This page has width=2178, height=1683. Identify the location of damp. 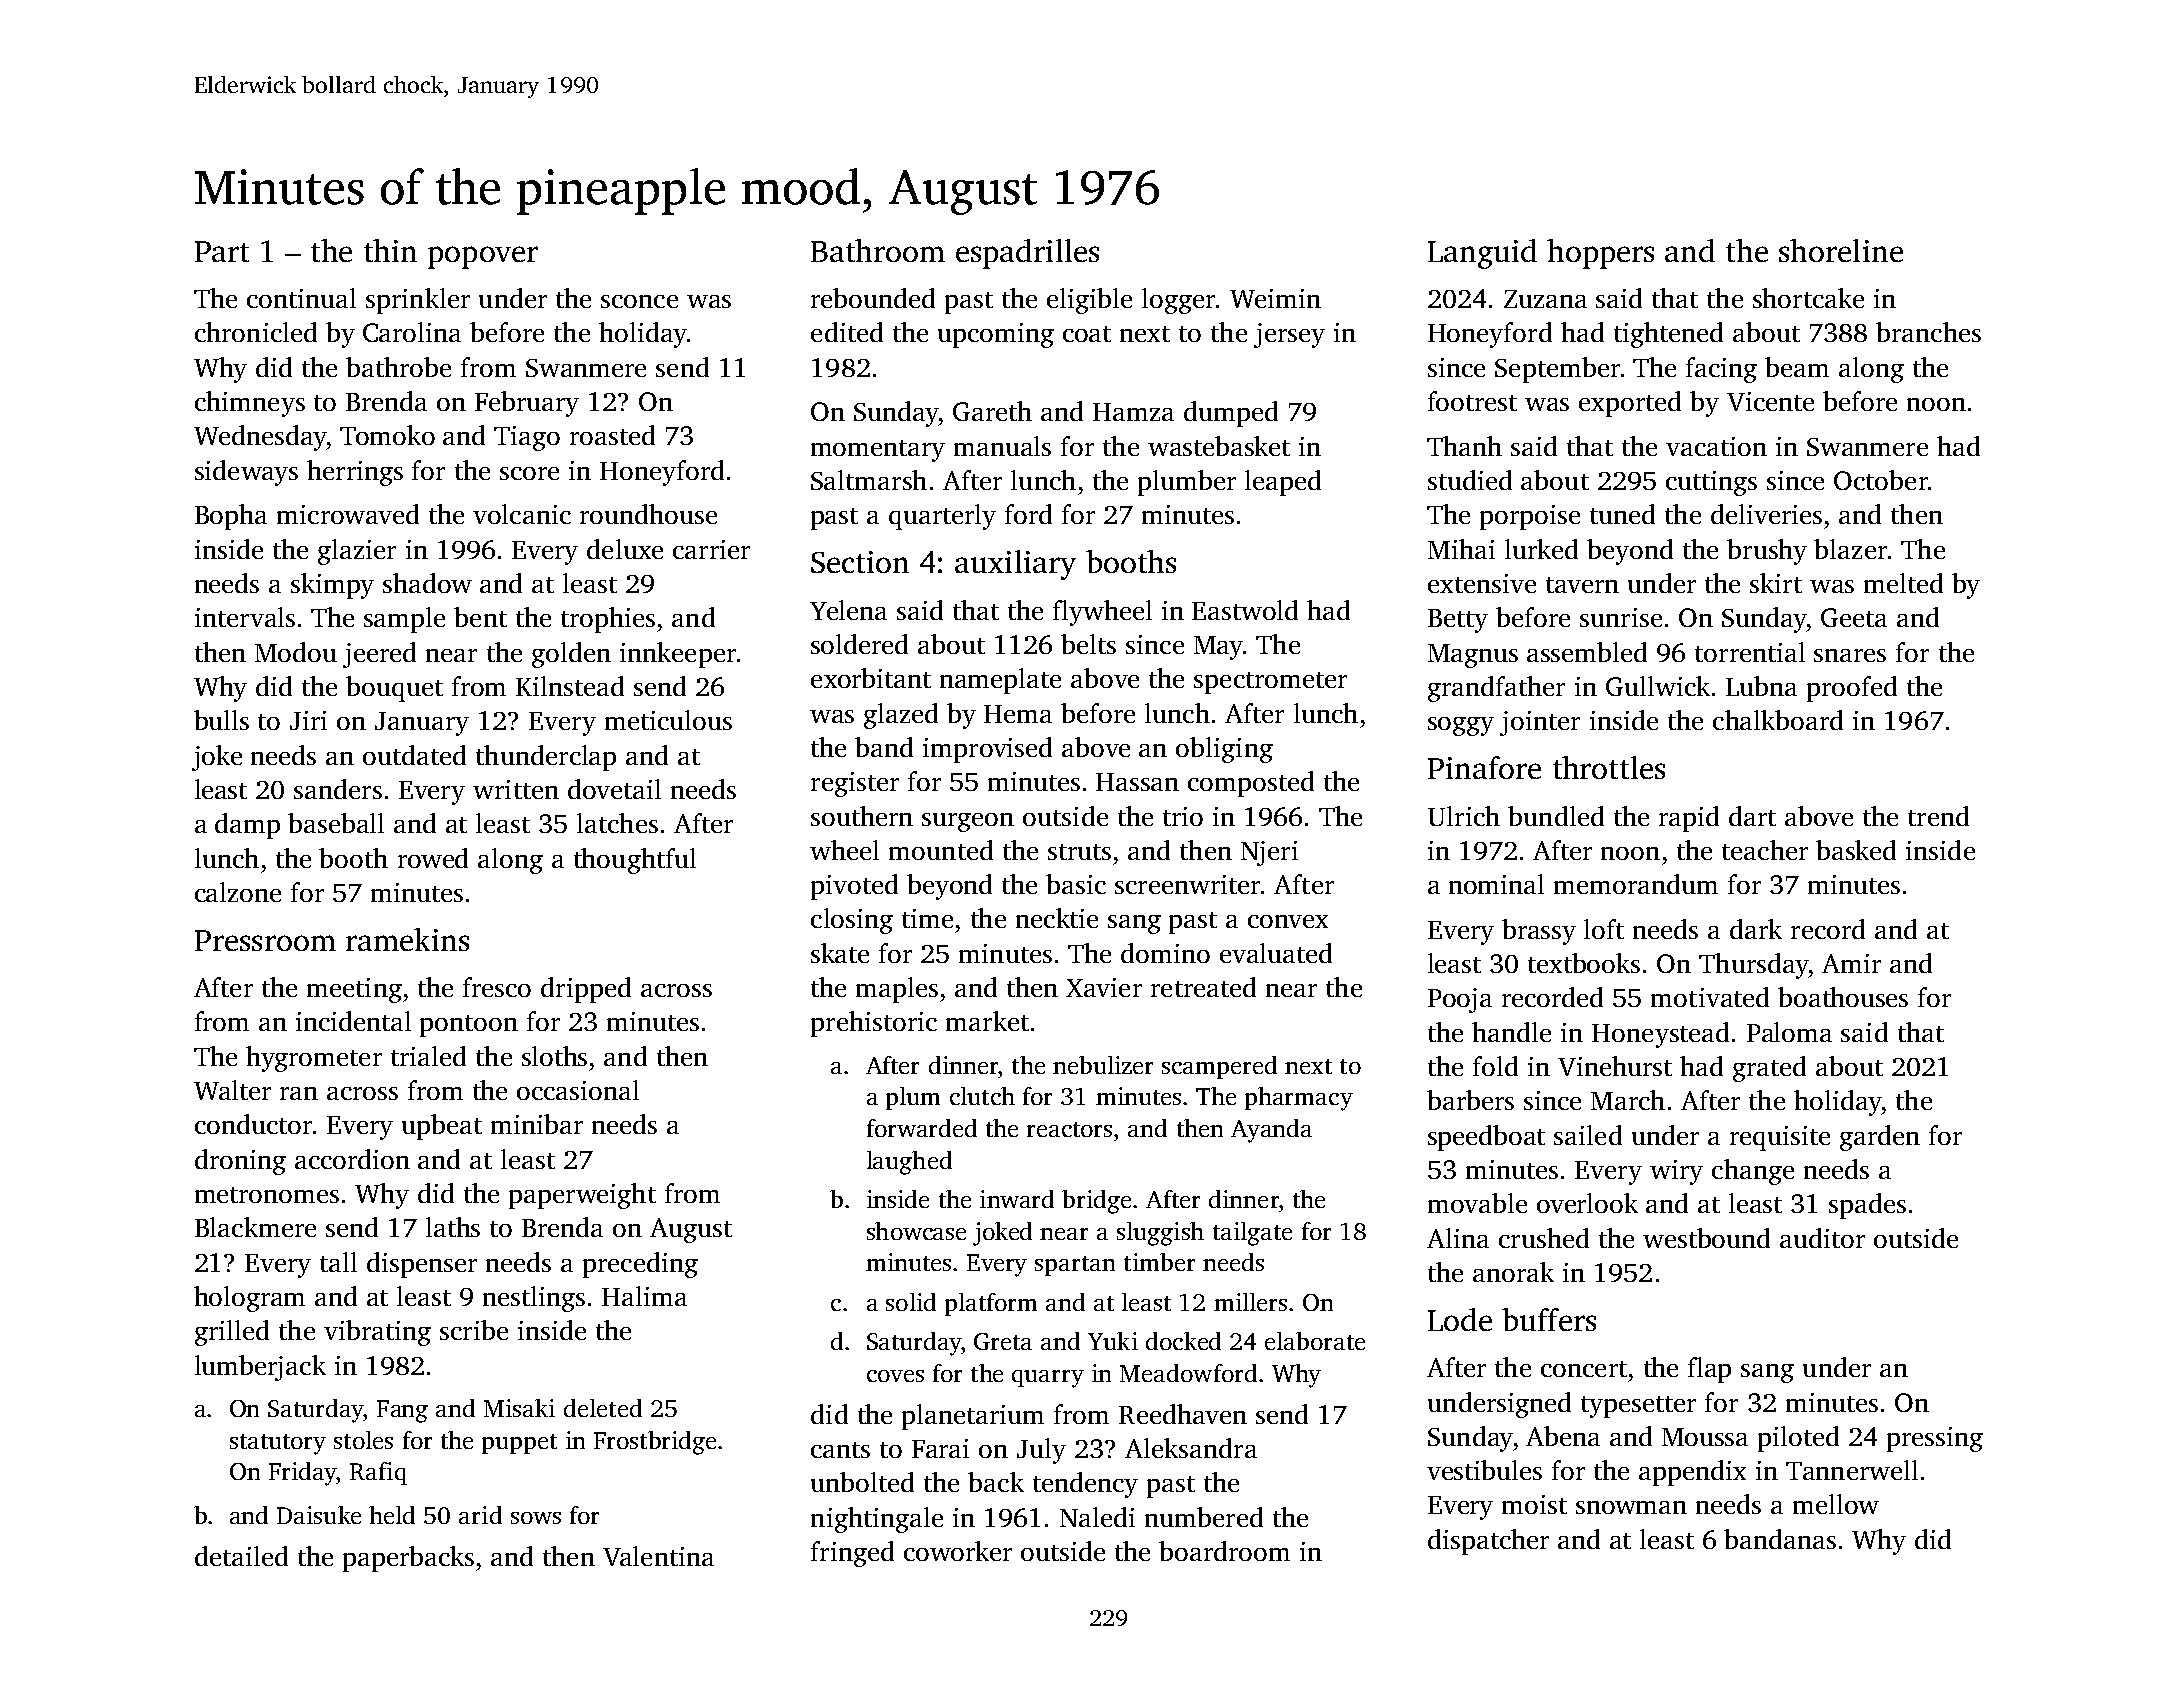
(247, 826).
